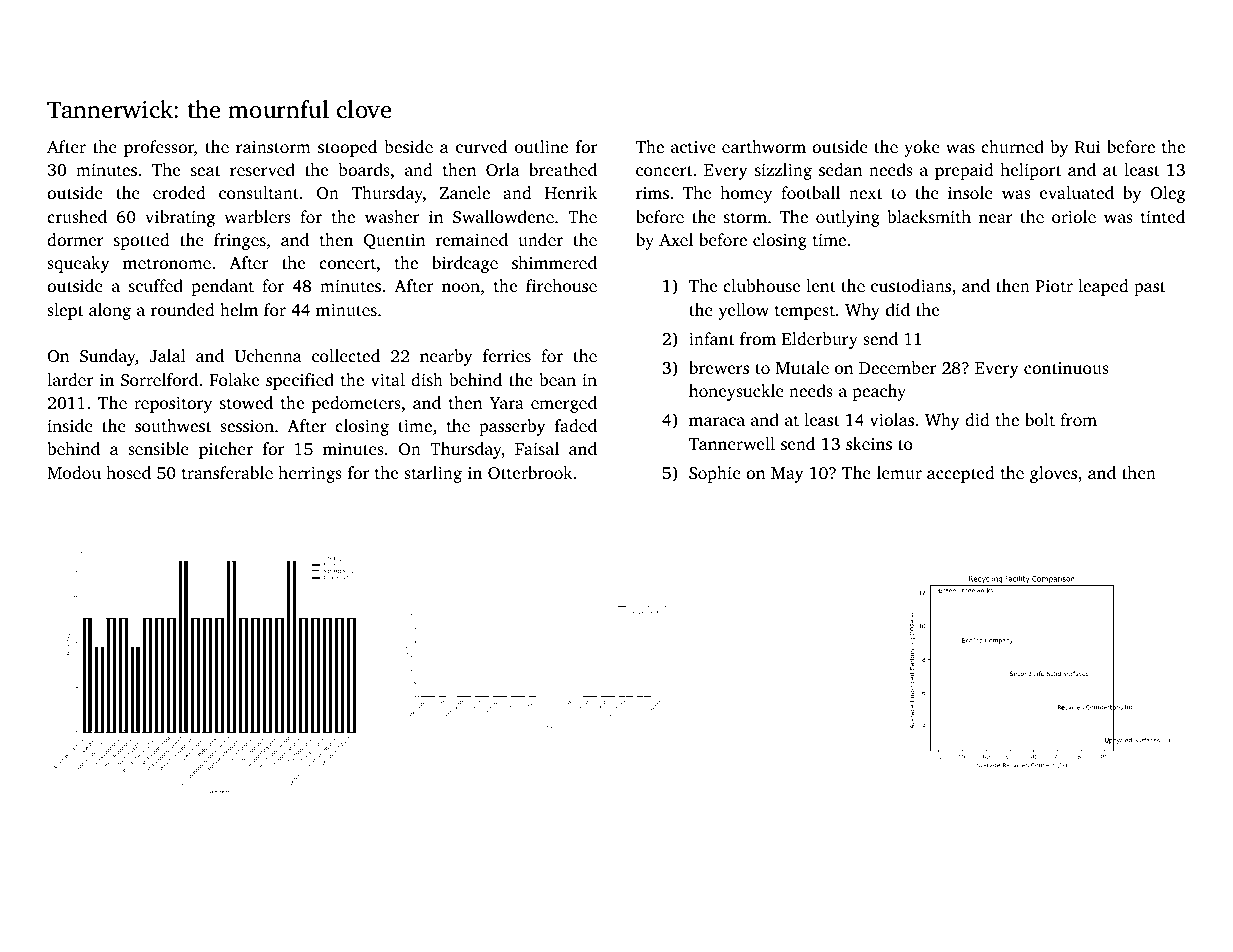 This screenshot has height=952, width=1233. Describe the element at coordinates (1054, 286) in the screenshot. I see `Piotr` at that location.
